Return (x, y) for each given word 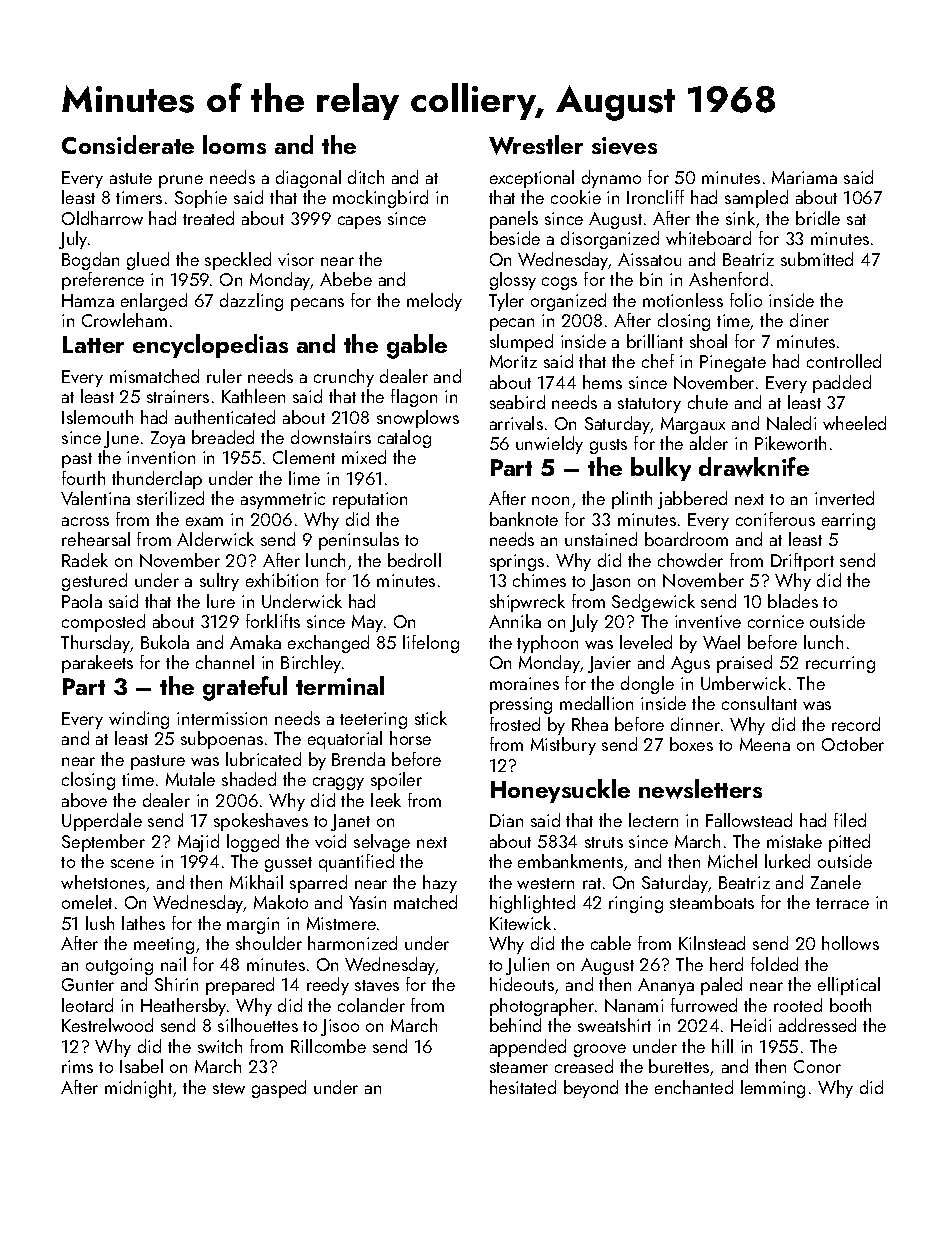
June (121, 439)
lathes (143, 923)
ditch (366, 177)
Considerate (128, 144)
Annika (515, 621)
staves (377, 985)
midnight (138, 1089)
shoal (708, 341)
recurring (840, 664)
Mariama (804, 177)
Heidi (751, 1025)
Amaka (255, 642)
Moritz (513, 361)
